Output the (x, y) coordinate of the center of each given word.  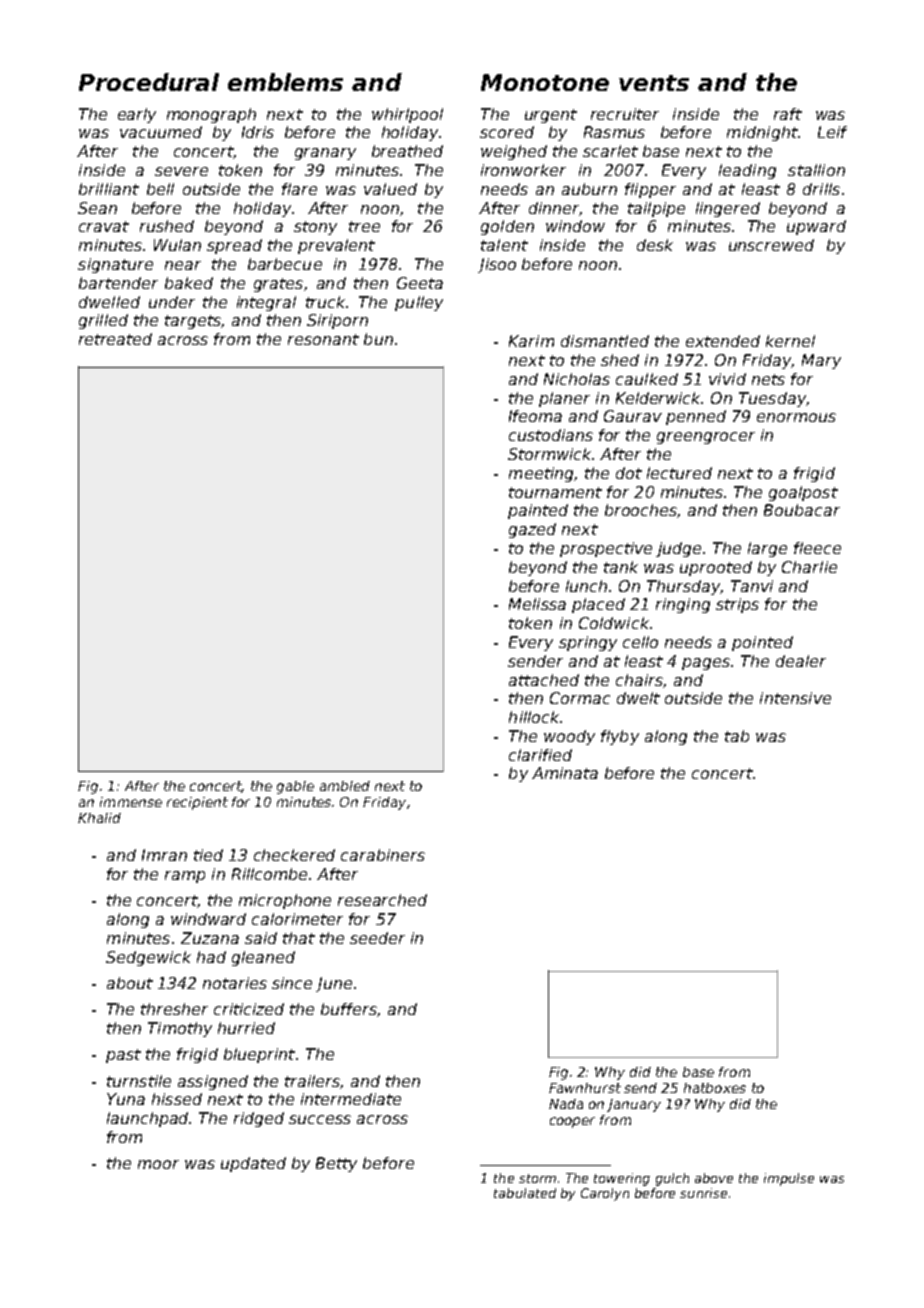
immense (131, 802)
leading (747, 171)
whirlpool (407, 115)
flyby (620, 737)
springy (588, 643)
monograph (211, 115)
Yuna (126, 1099)
